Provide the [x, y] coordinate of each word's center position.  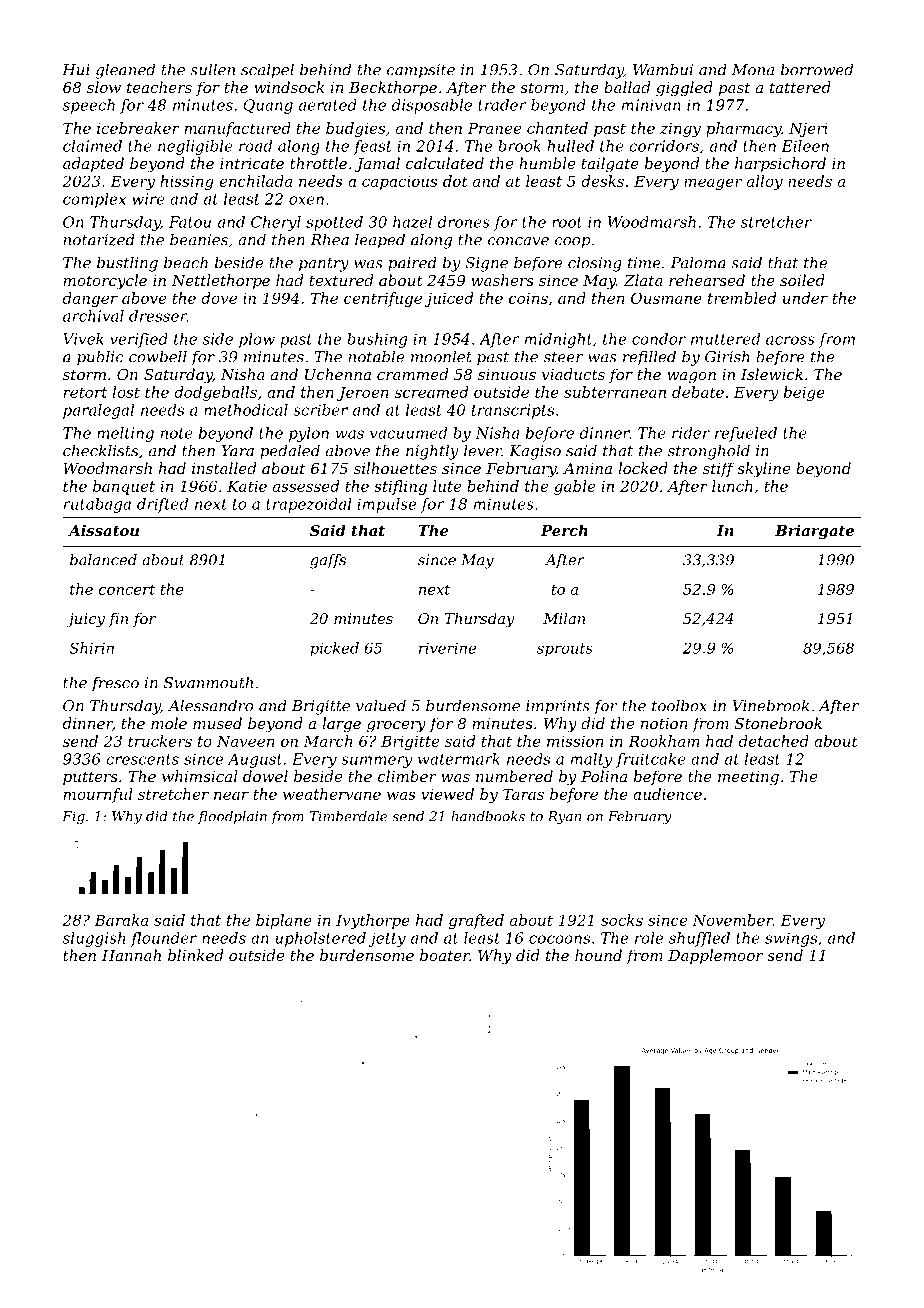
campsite [421, 71]
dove [219, 298]
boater [445, 955]
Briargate [814, 532]
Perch [564, 530]
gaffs [328, 561]
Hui [76, 70]
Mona [753, 70]
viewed [447, 794]
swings [791, 939]
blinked [195, 955]
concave [518, 241]
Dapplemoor [715, 956]
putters [90, 778]
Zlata [643, 280]
